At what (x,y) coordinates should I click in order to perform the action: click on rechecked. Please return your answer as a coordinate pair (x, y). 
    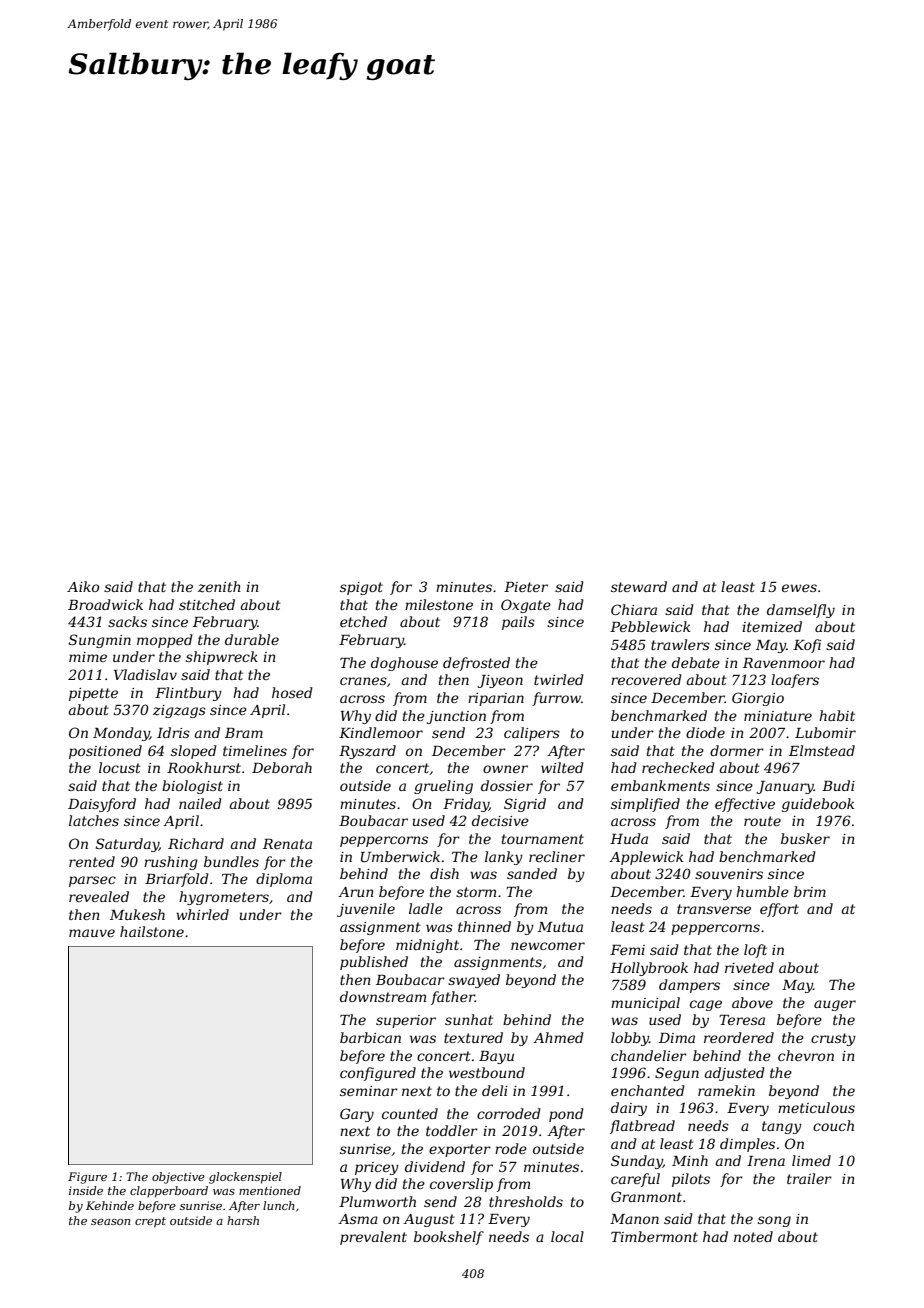
    Looking at the image, I should click on (678, 767).
